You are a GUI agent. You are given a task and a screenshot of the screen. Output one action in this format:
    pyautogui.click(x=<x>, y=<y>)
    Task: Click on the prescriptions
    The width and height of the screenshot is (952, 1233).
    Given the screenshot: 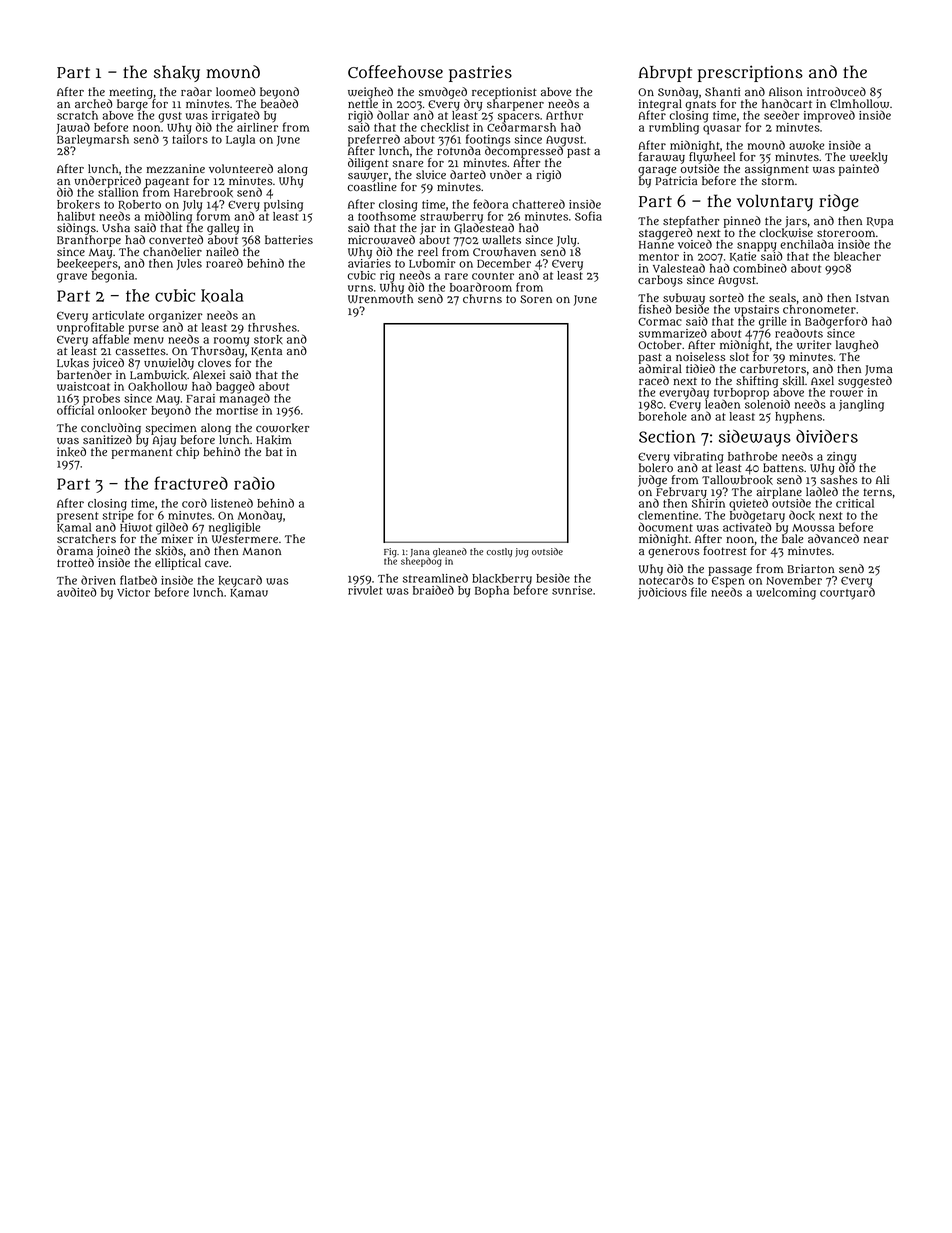 What is the action you would take?
    pyautogui.click(x=750, y=73)
